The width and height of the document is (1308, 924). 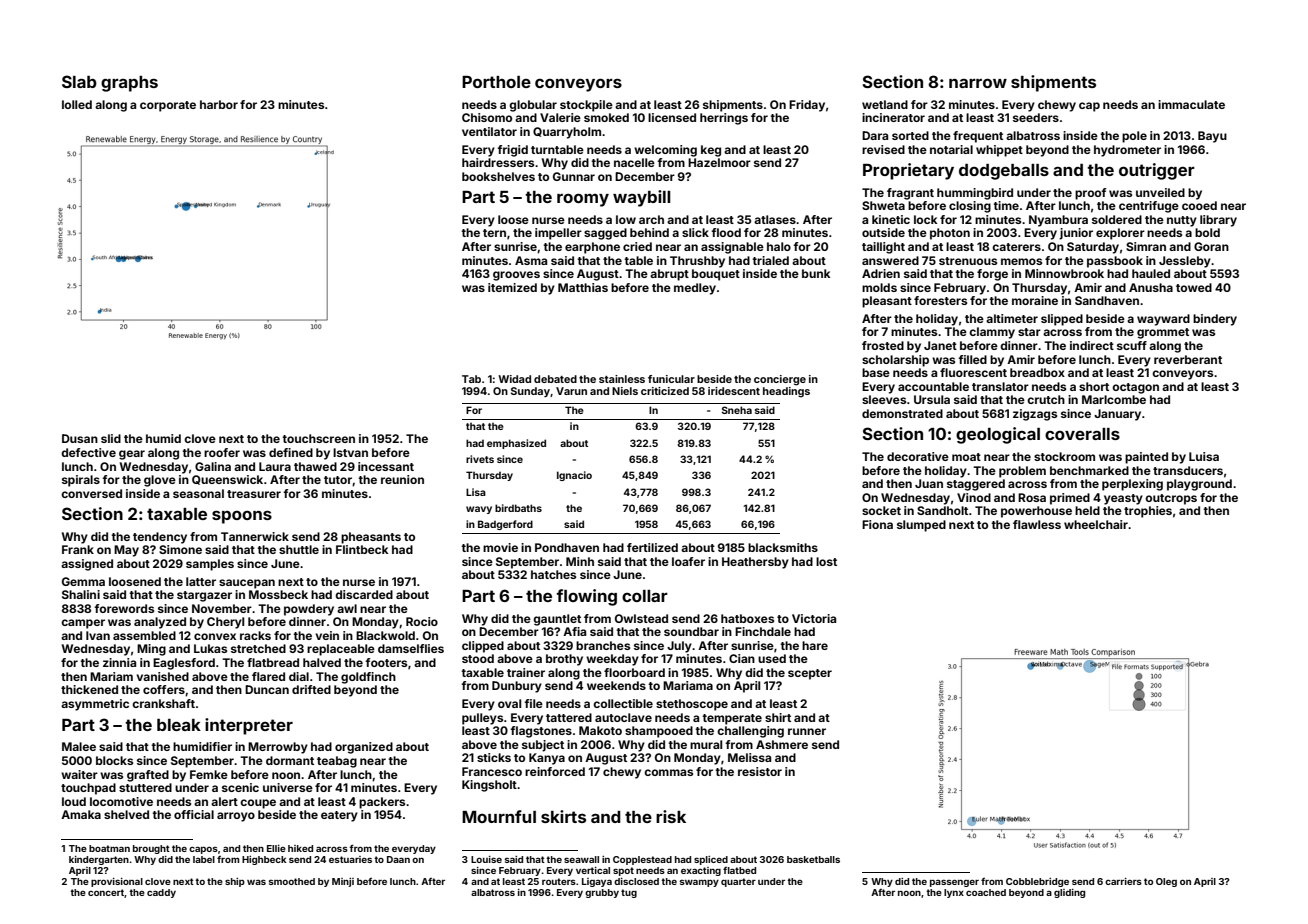 What do you see at coordinates (724, 119) in the document?
I see `herrings` at bounding box center [724, 119].
